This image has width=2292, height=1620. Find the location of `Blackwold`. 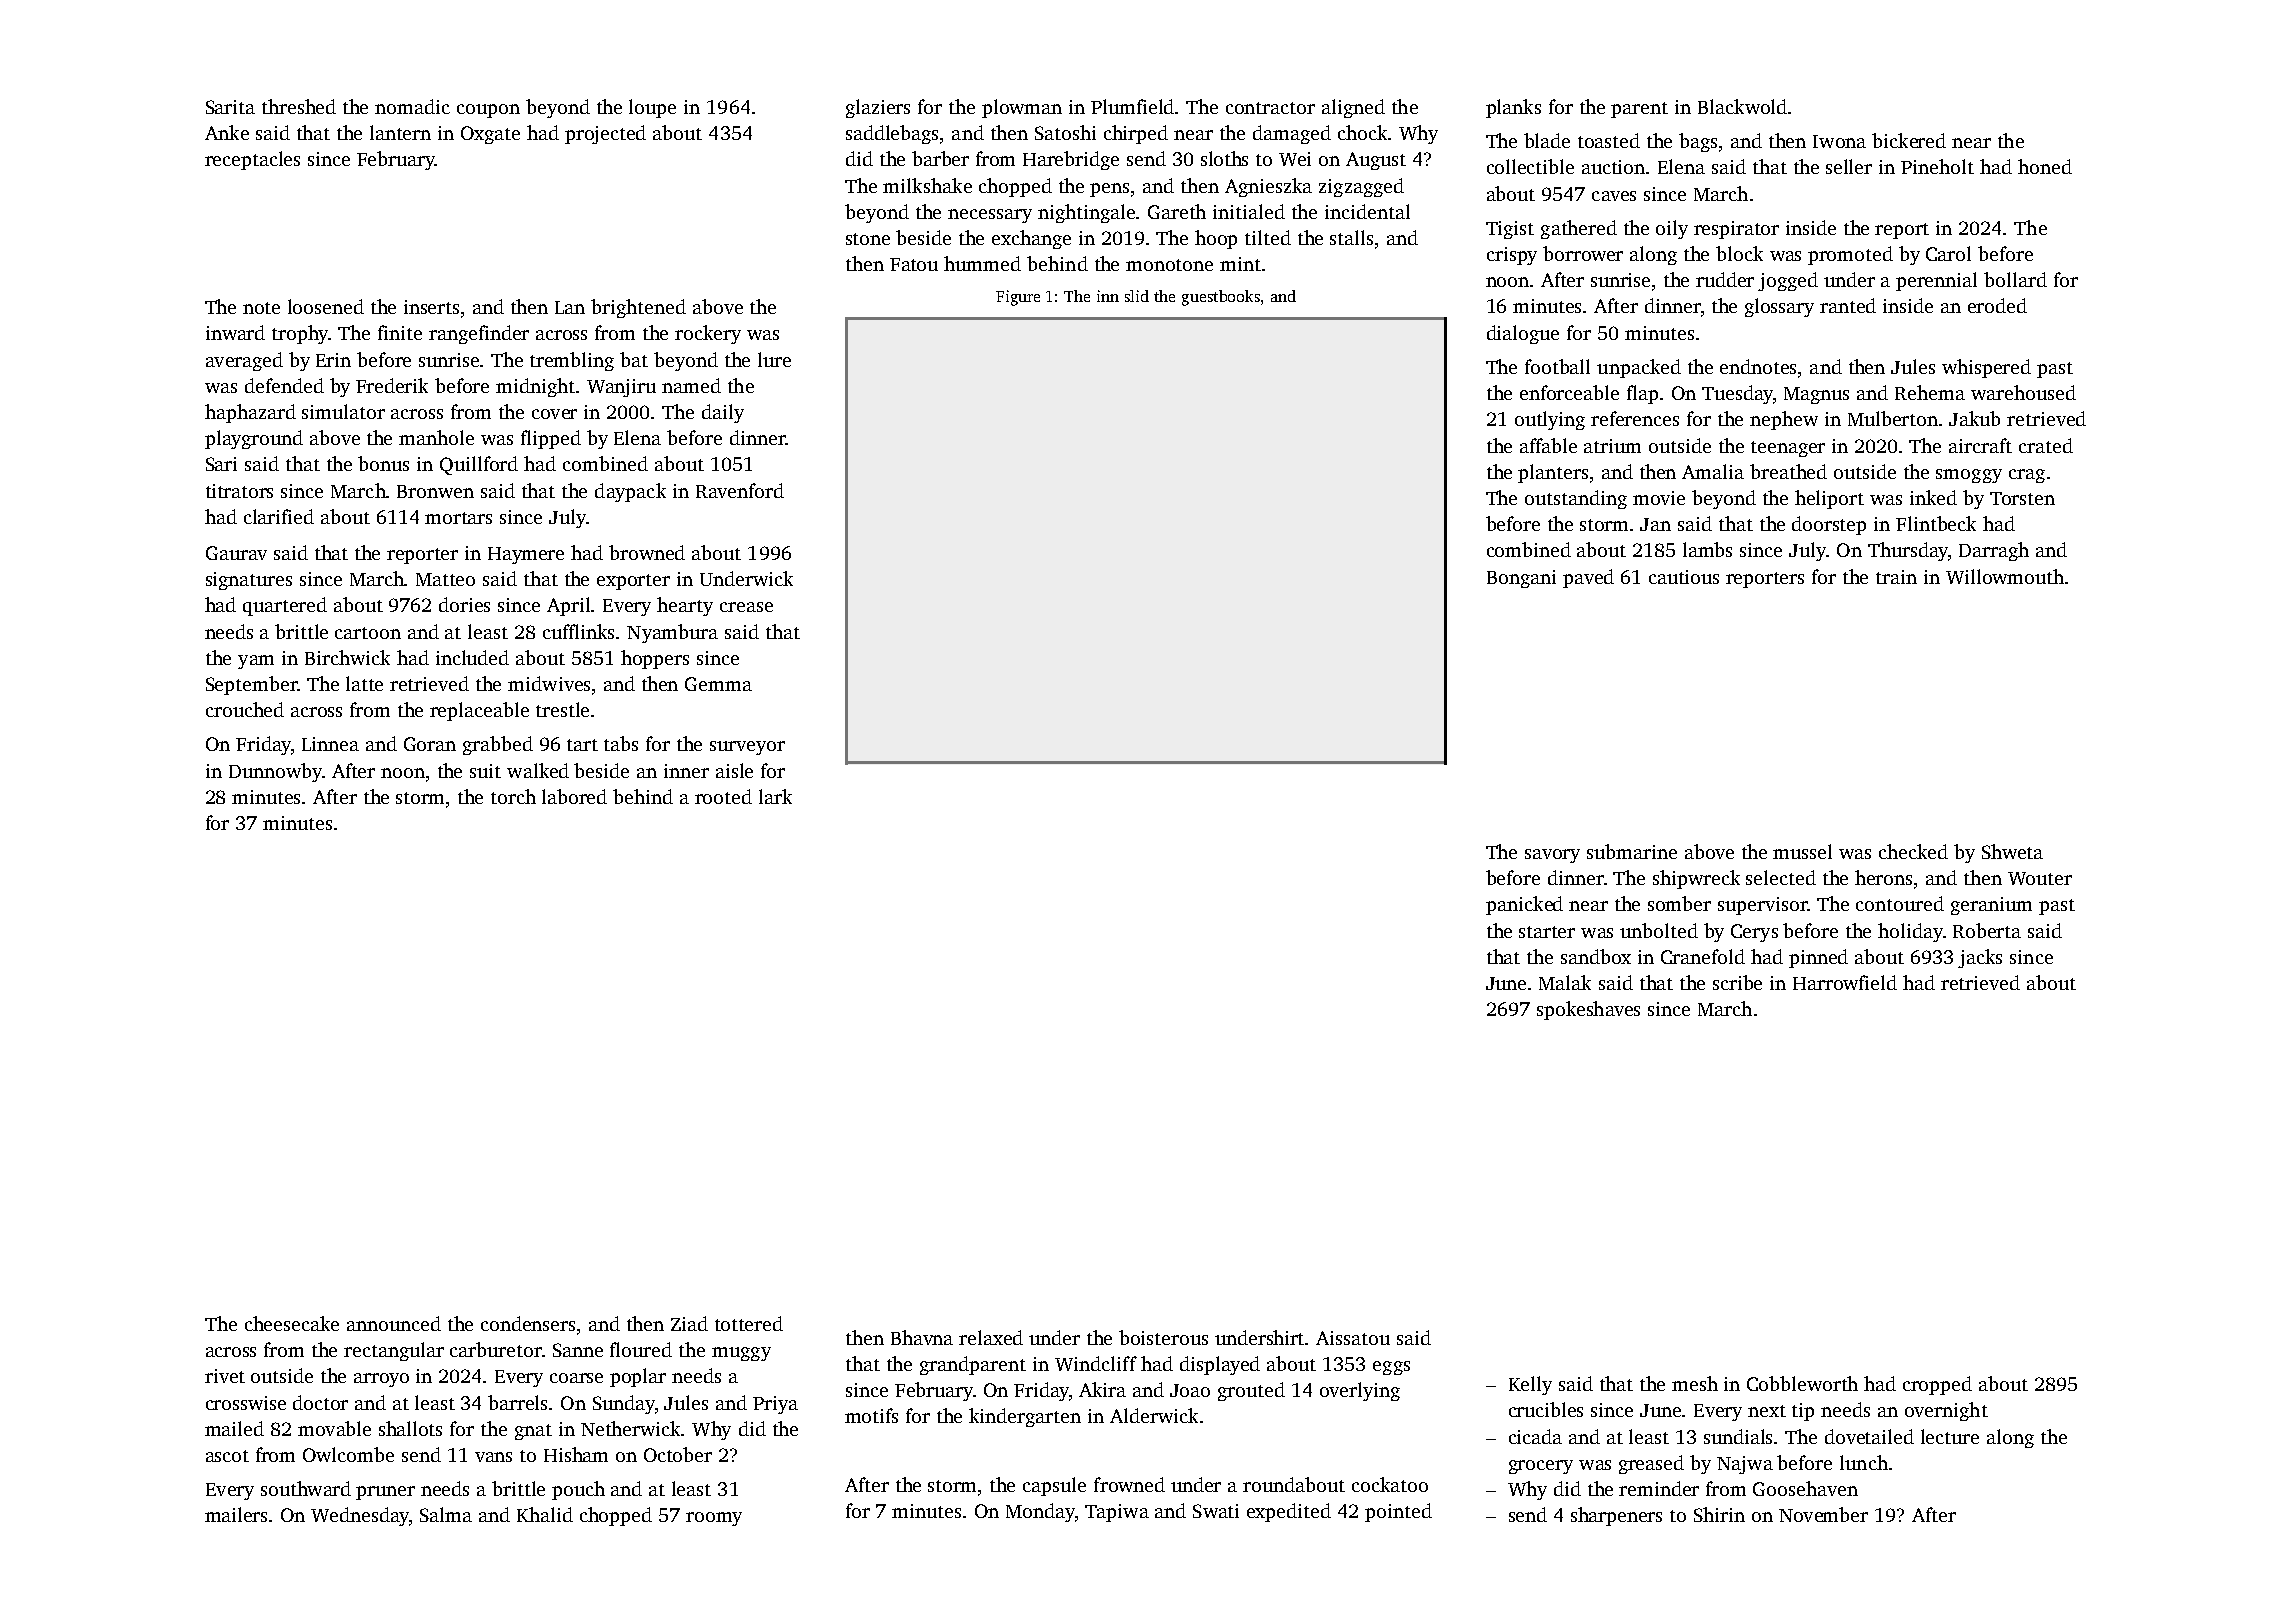

Blackwold is located at coordinates (1742, 106).
